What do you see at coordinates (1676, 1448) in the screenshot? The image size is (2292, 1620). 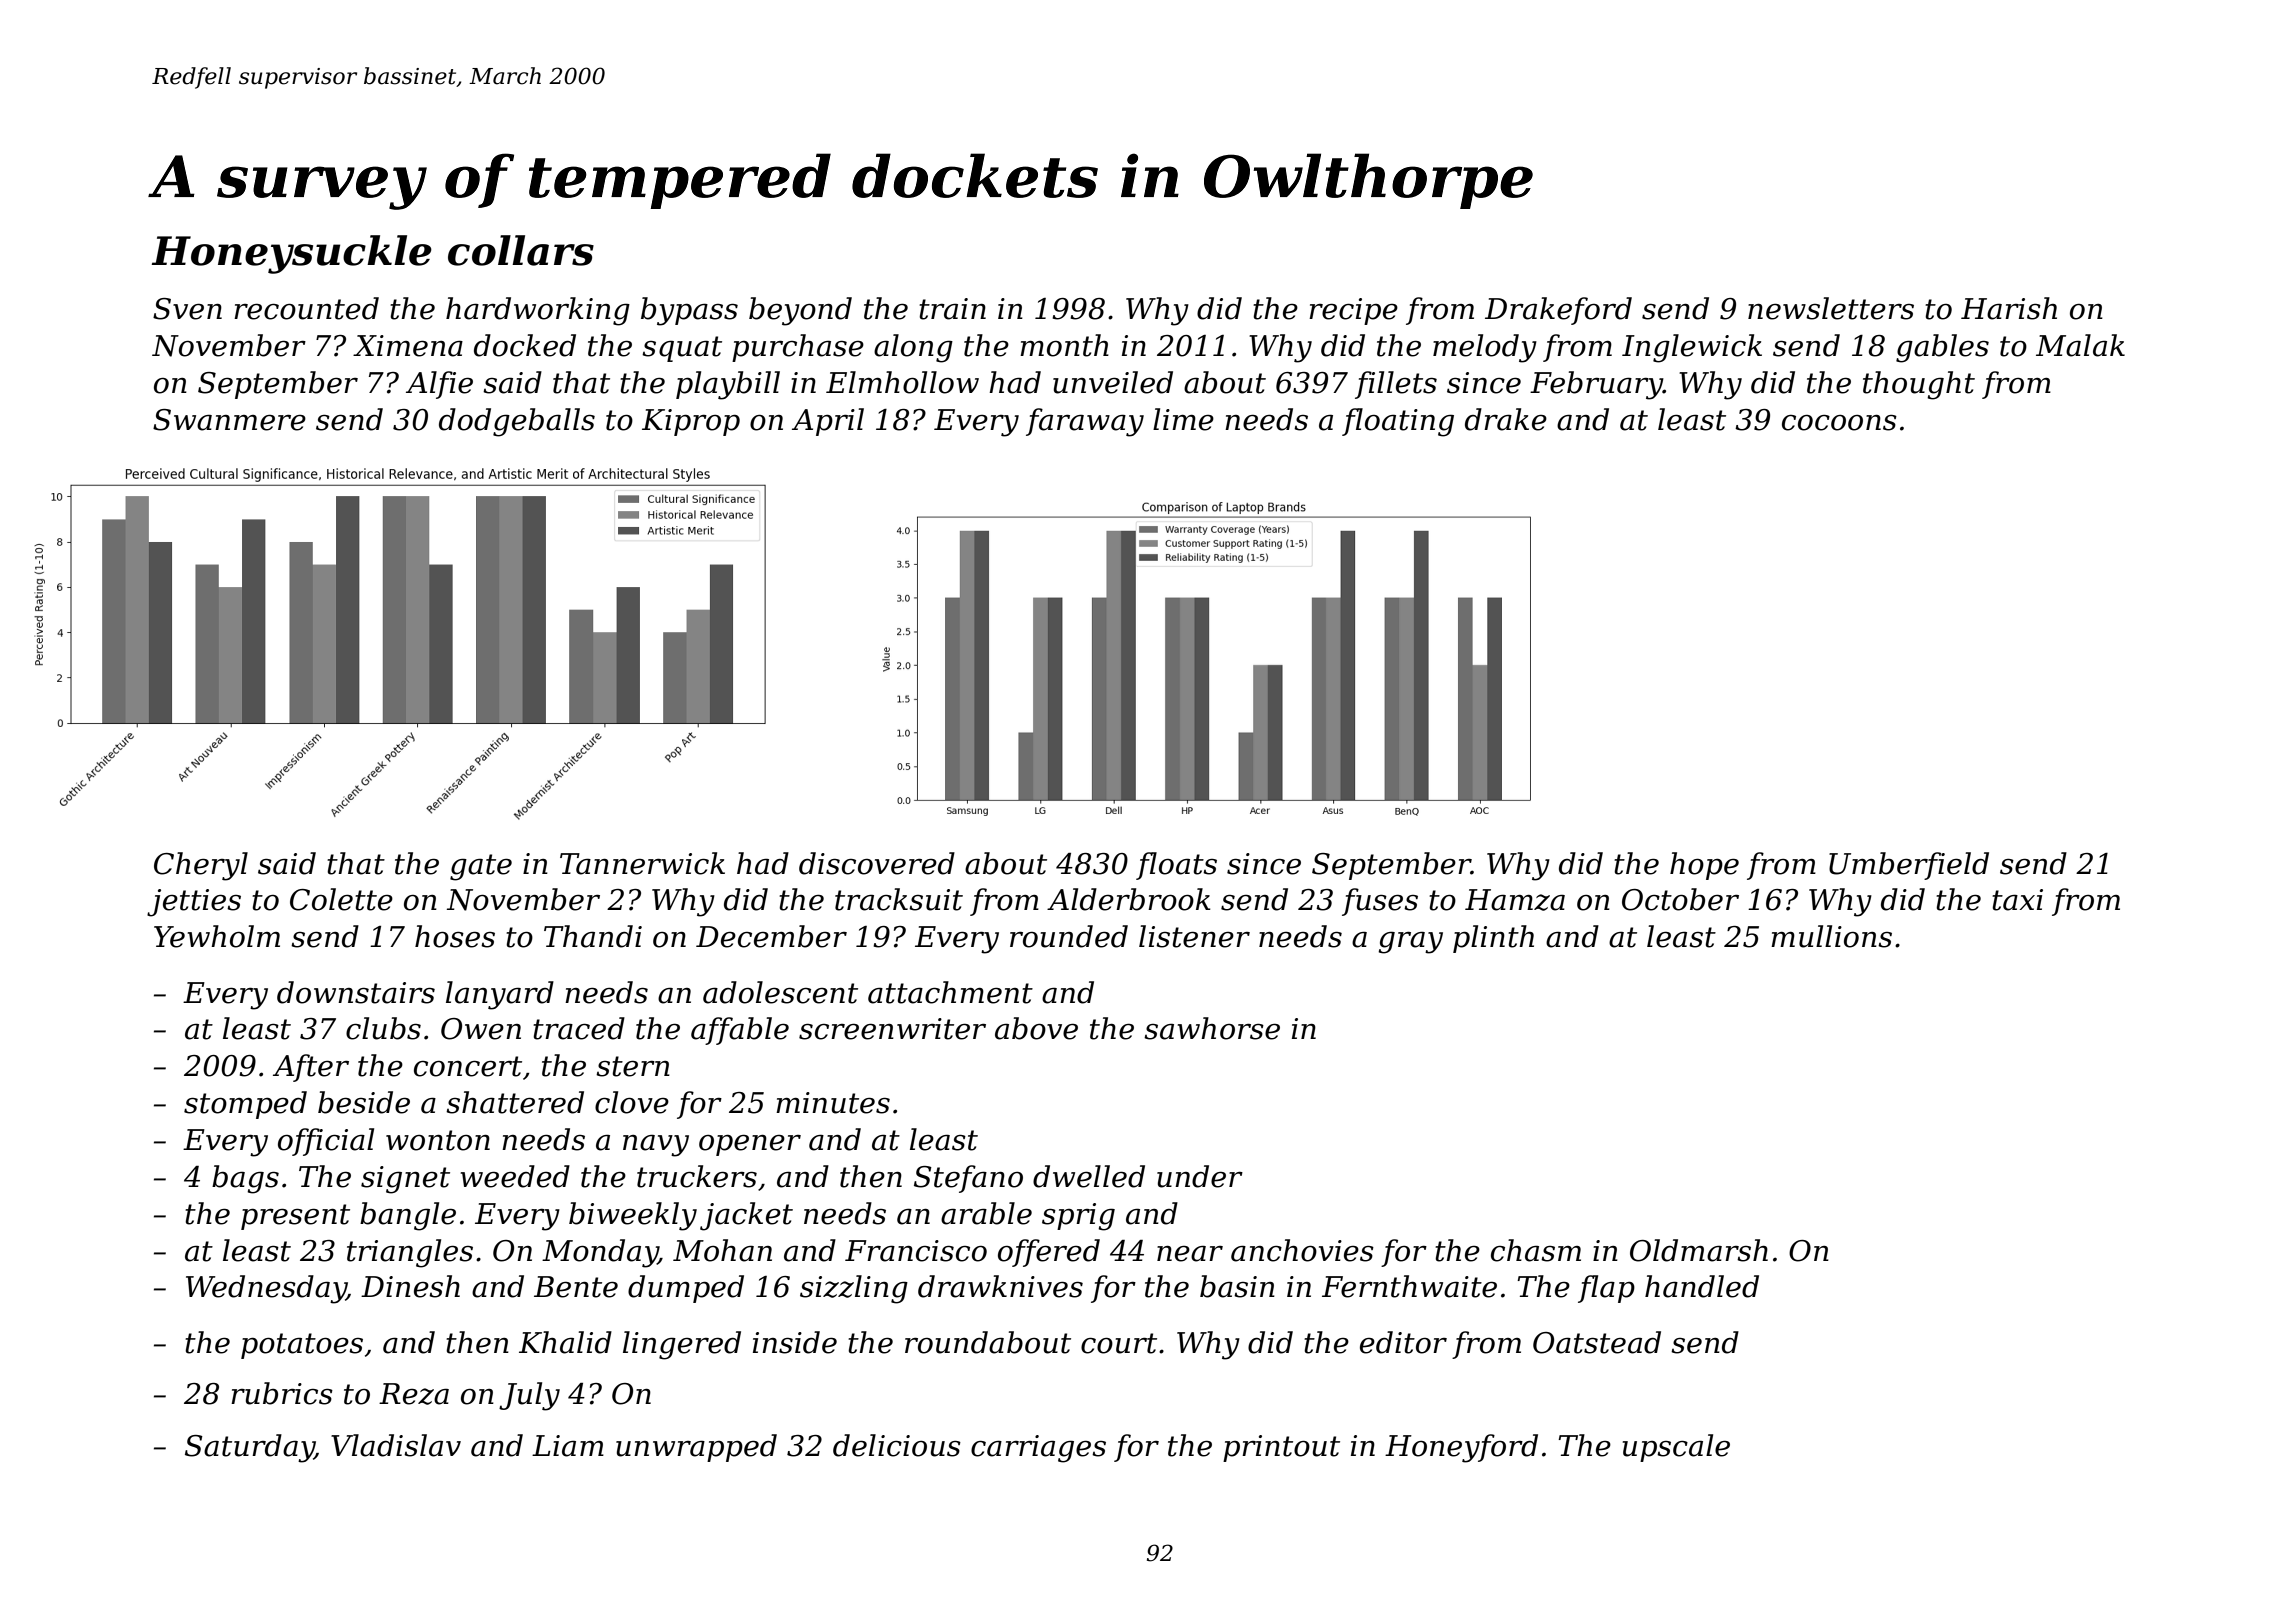 I see `upscale` at bounding box center [1676, 1448].
